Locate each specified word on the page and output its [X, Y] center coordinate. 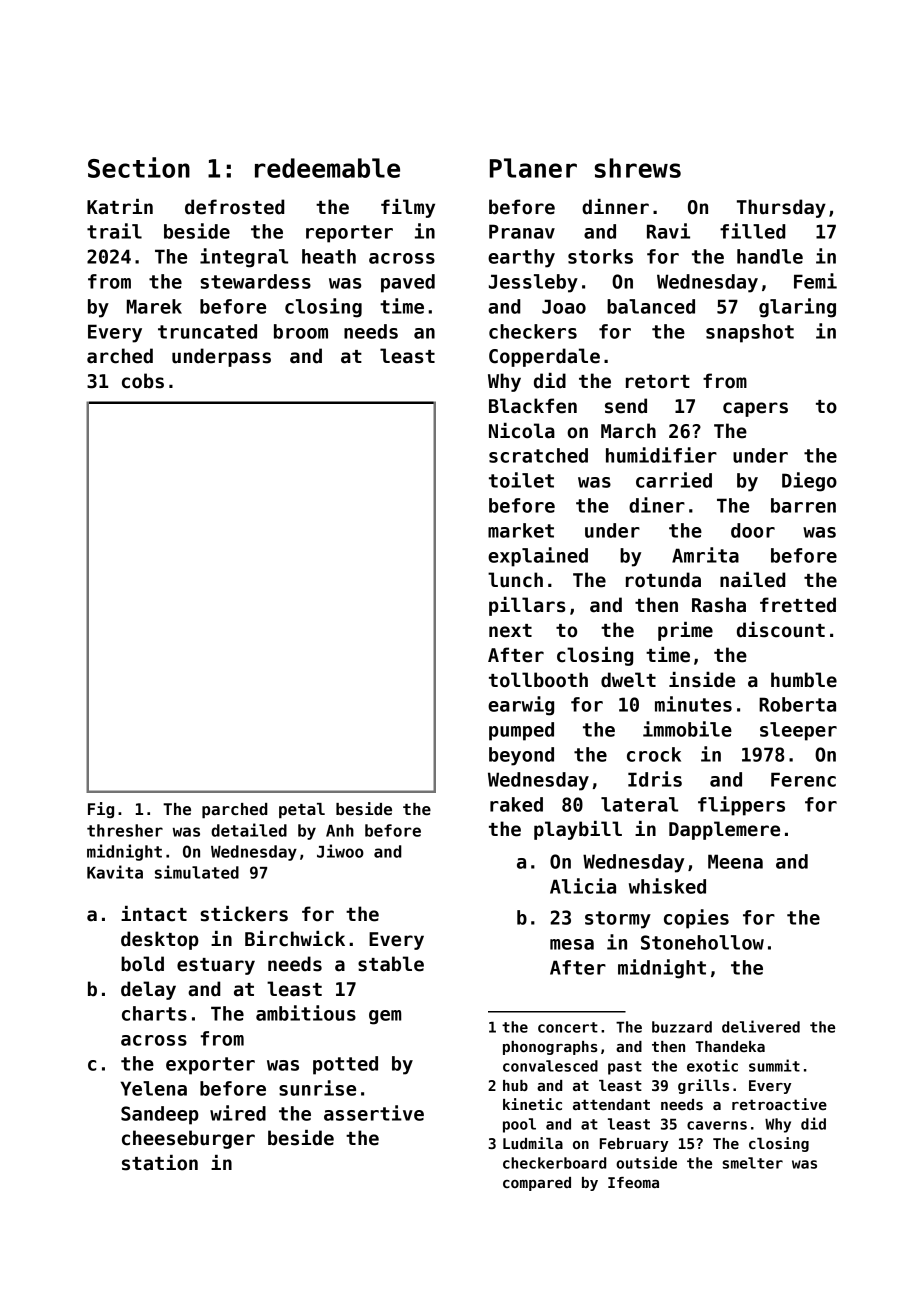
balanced [651, 306]
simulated [197, 872]
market [521, 530]
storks [600, 256]
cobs [143, 381]
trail [114, 231]
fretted [798, 605]
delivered [761, 1026]
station [160, 1163]
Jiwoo [340, 851]
